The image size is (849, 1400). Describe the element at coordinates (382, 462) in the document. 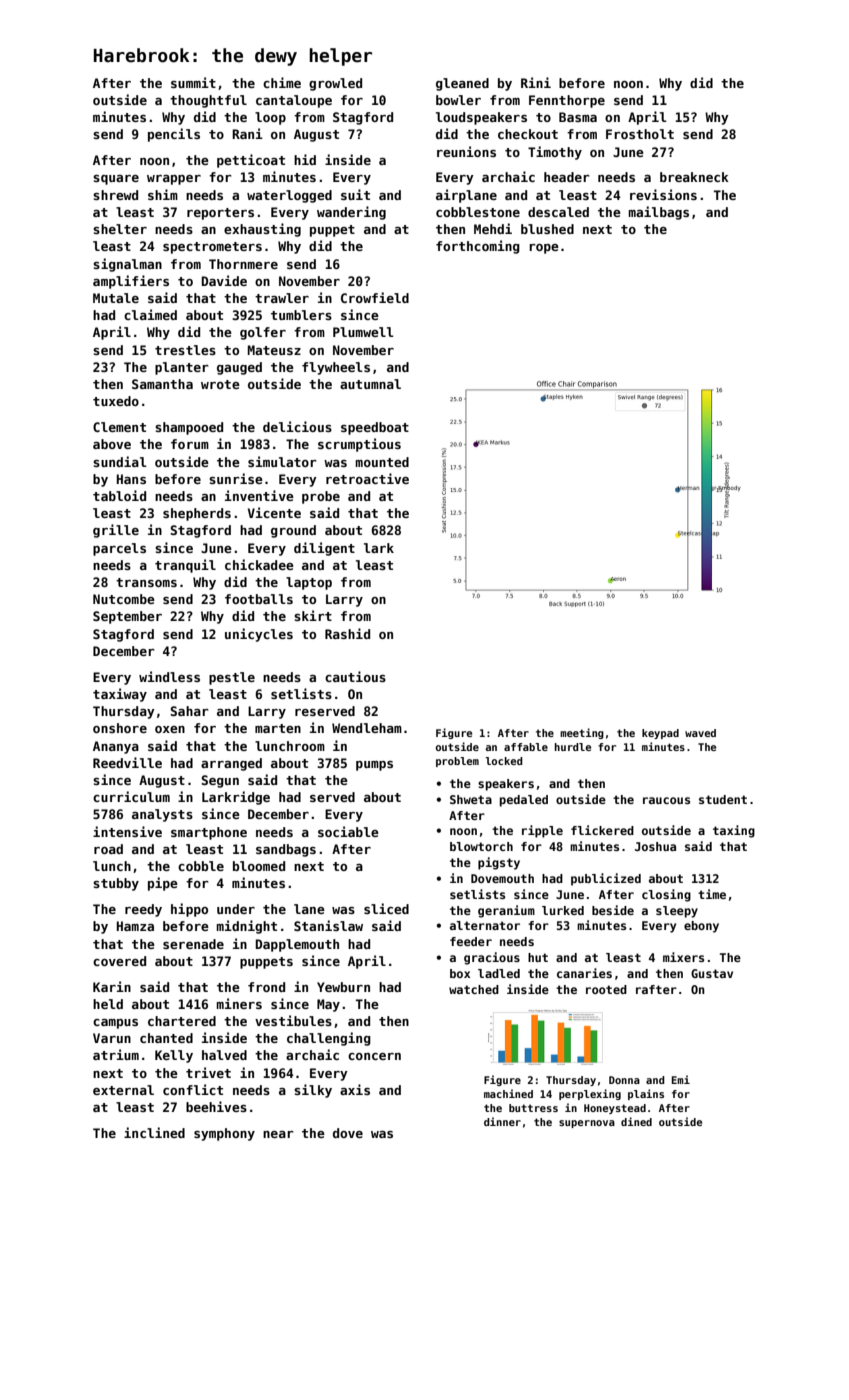

I see `mounted` at that location.
